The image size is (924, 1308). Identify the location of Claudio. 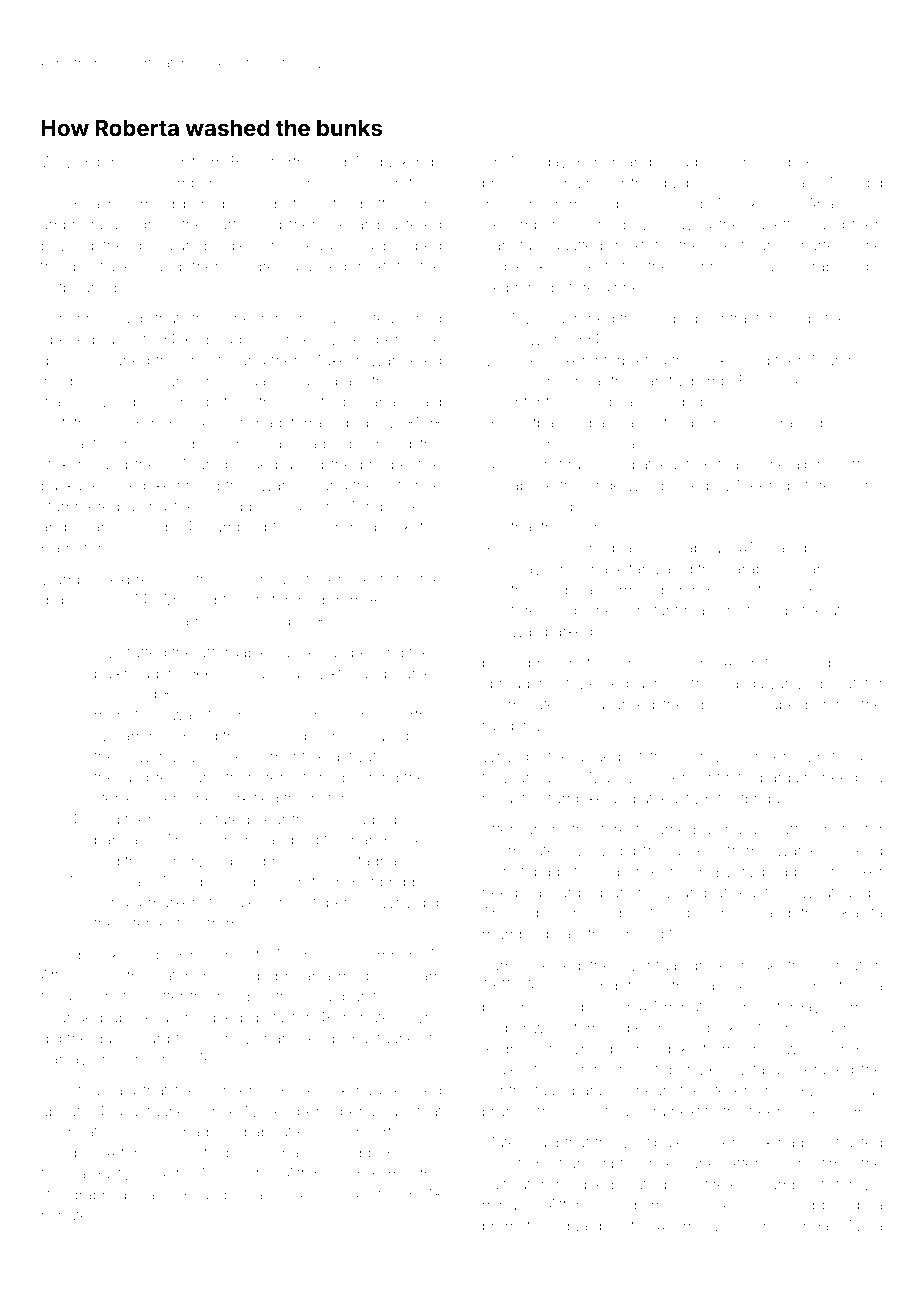
(684, 162).
